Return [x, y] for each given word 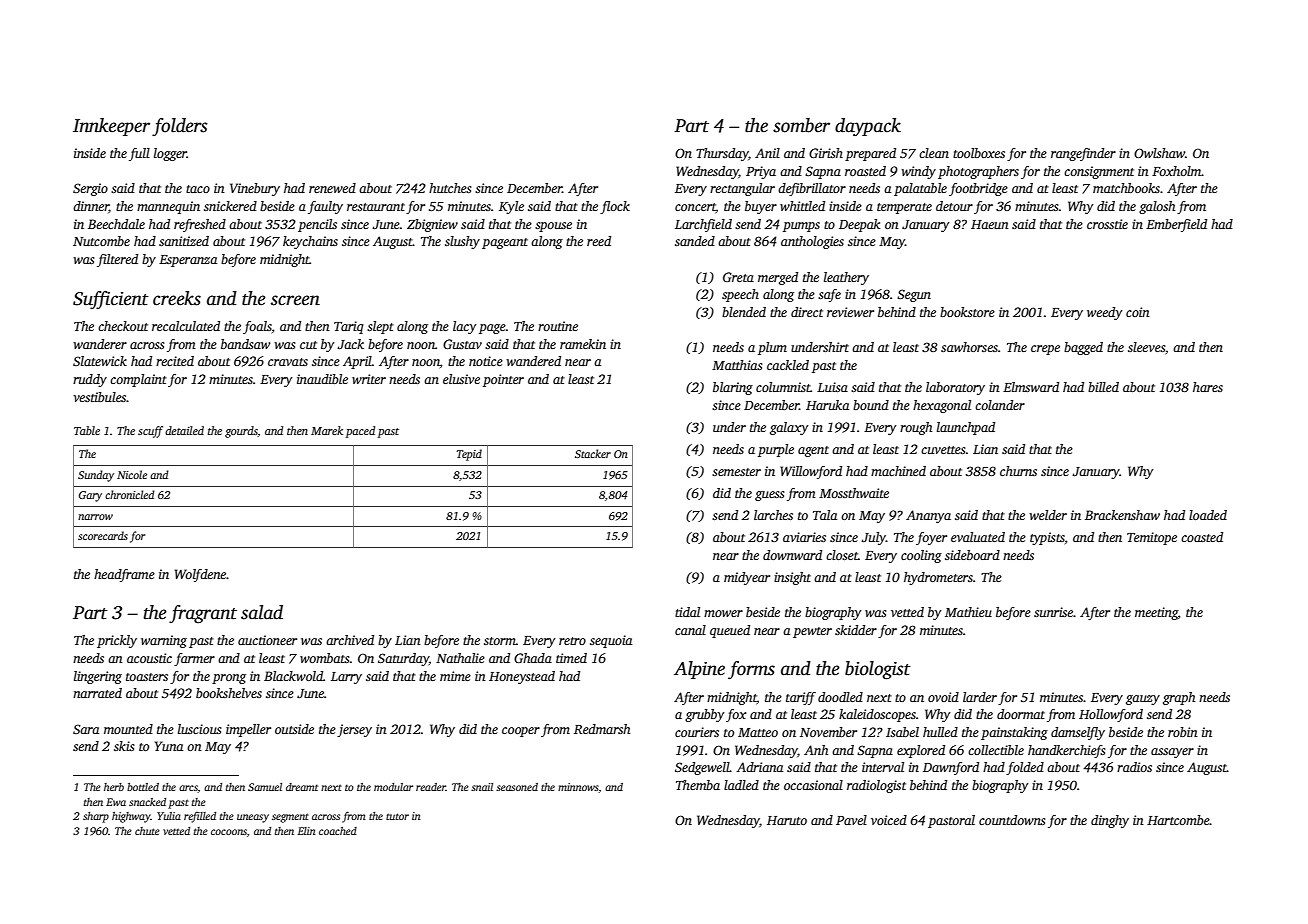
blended [744, 312]
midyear [747, 578]
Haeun [990, 224]
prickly [117, 641]
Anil [767, 153]
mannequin [168, 207]
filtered [117, 260]
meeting [1156, 613]
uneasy [253, 818]
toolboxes [979, 153]
